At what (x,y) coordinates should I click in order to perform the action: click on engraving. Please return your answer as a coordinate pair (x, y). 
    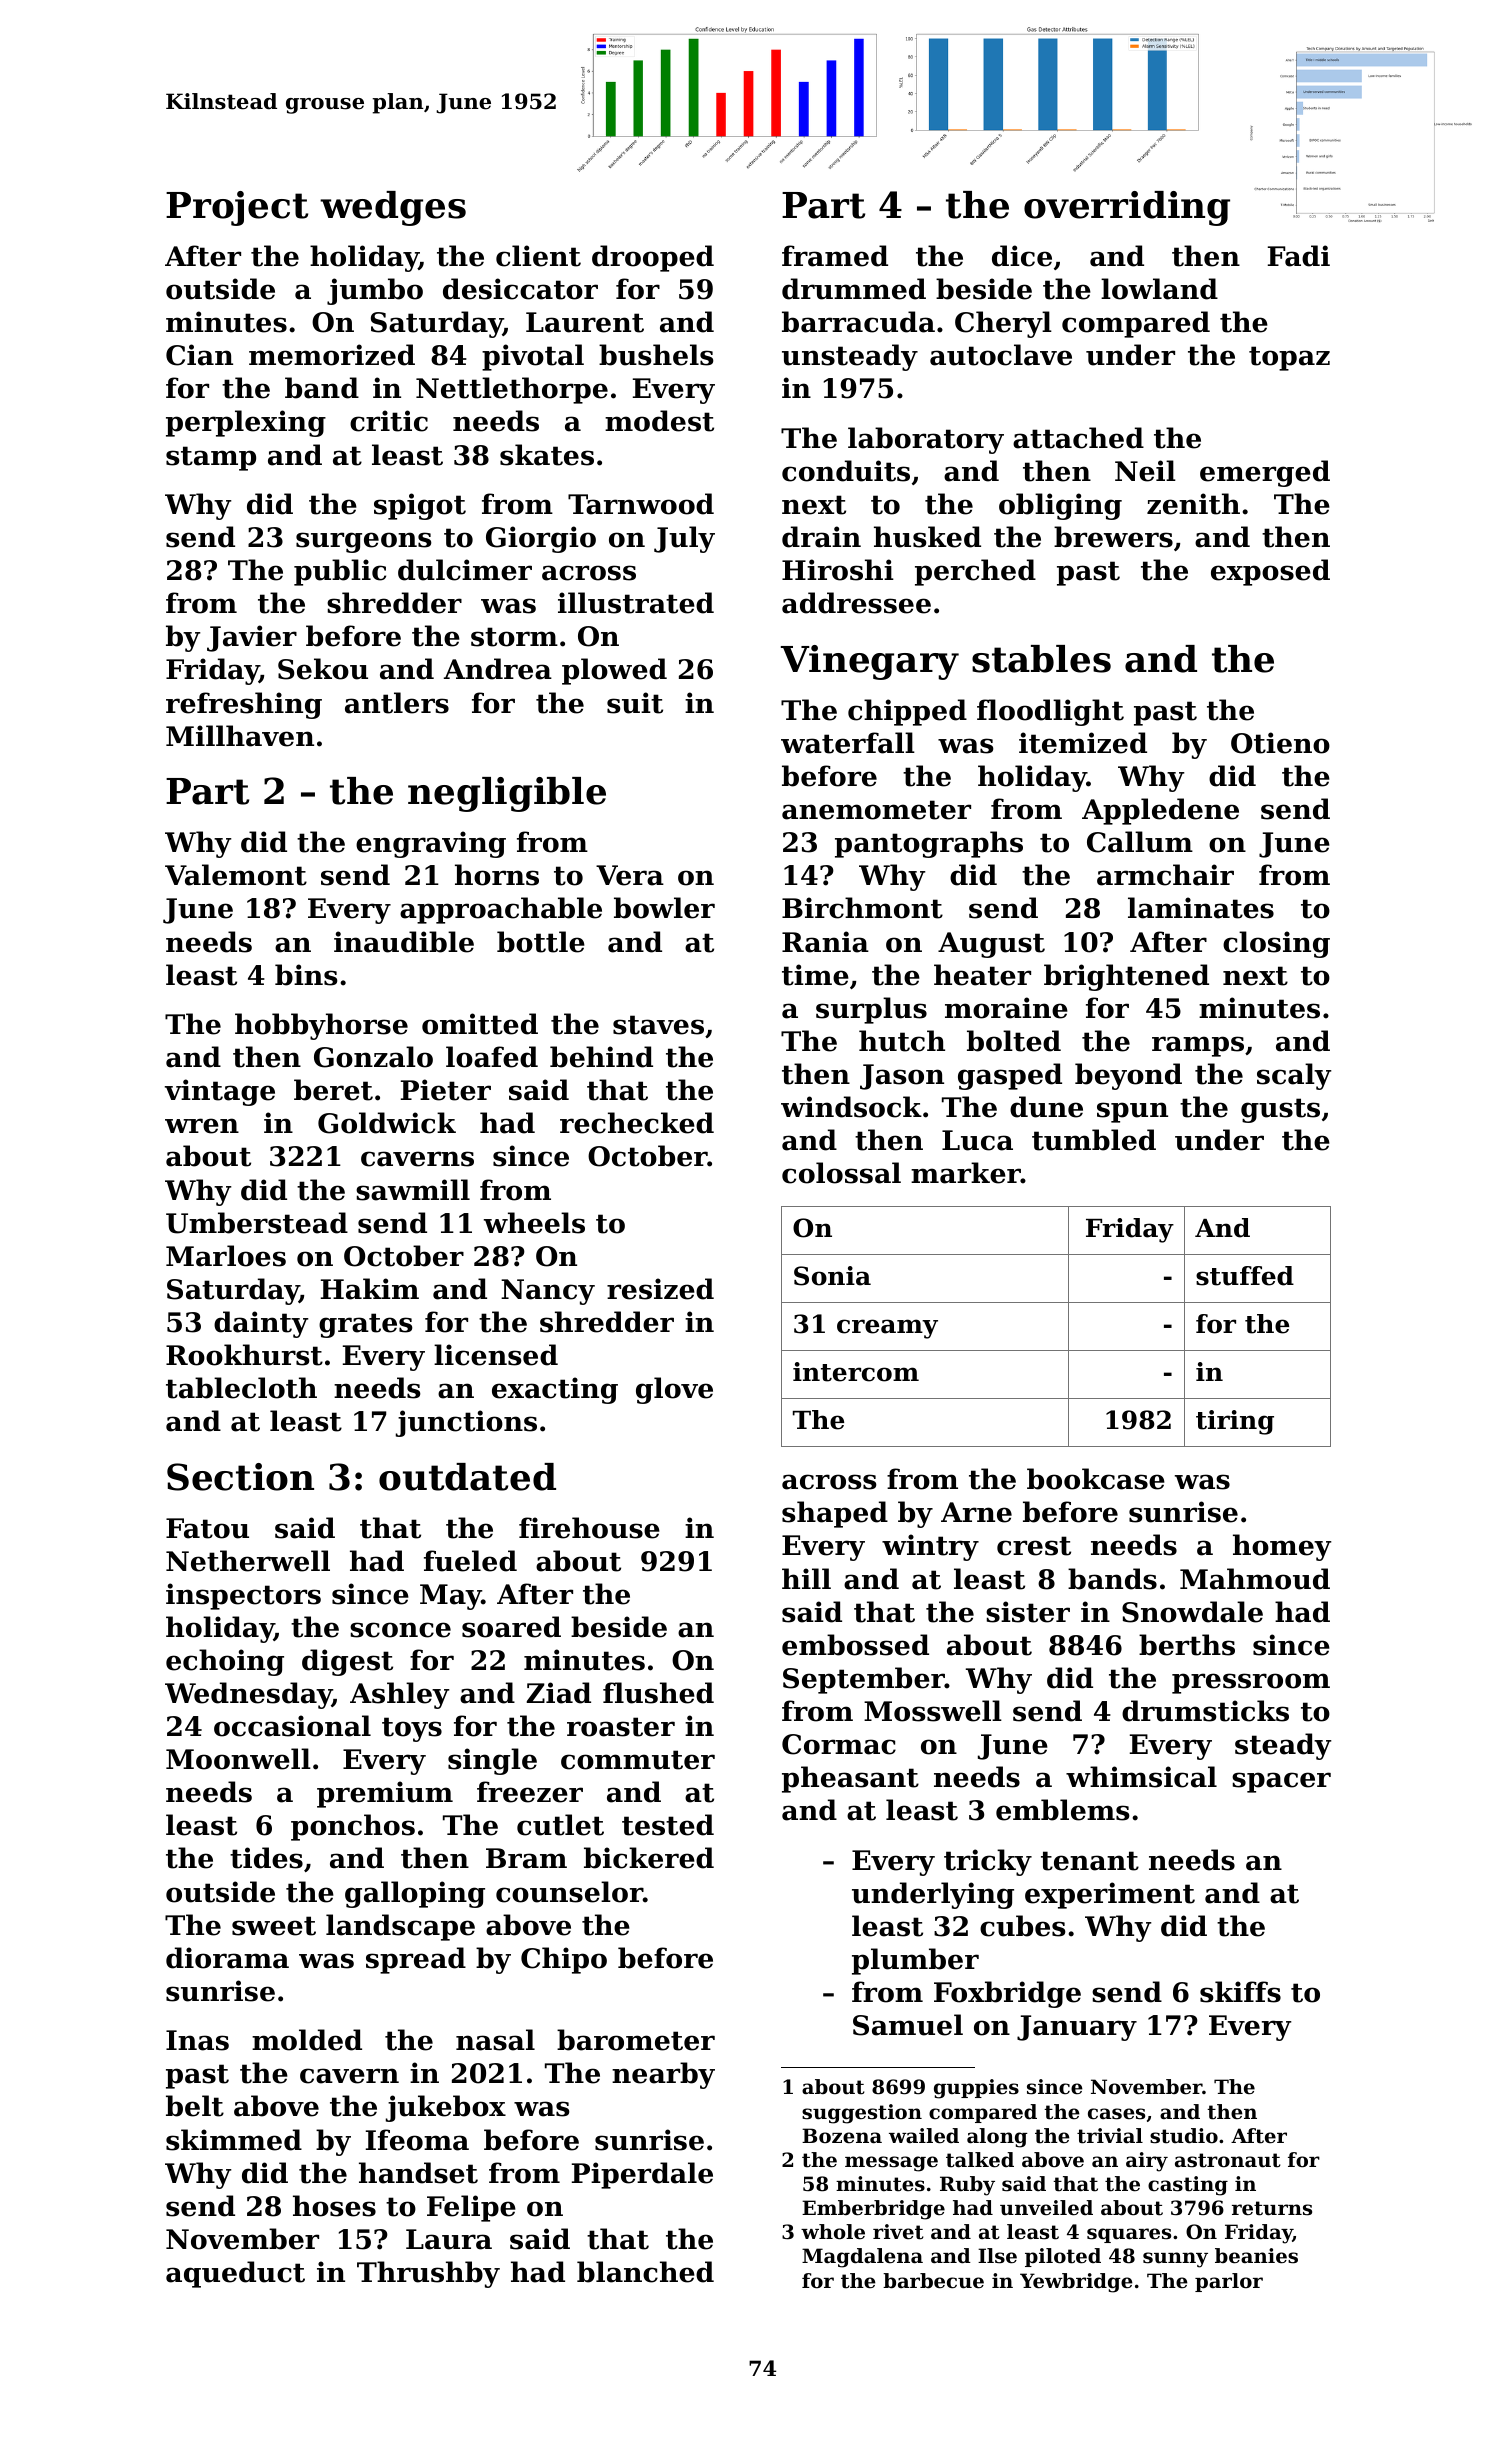
    Looking at the image, I should click on (431, 844).
